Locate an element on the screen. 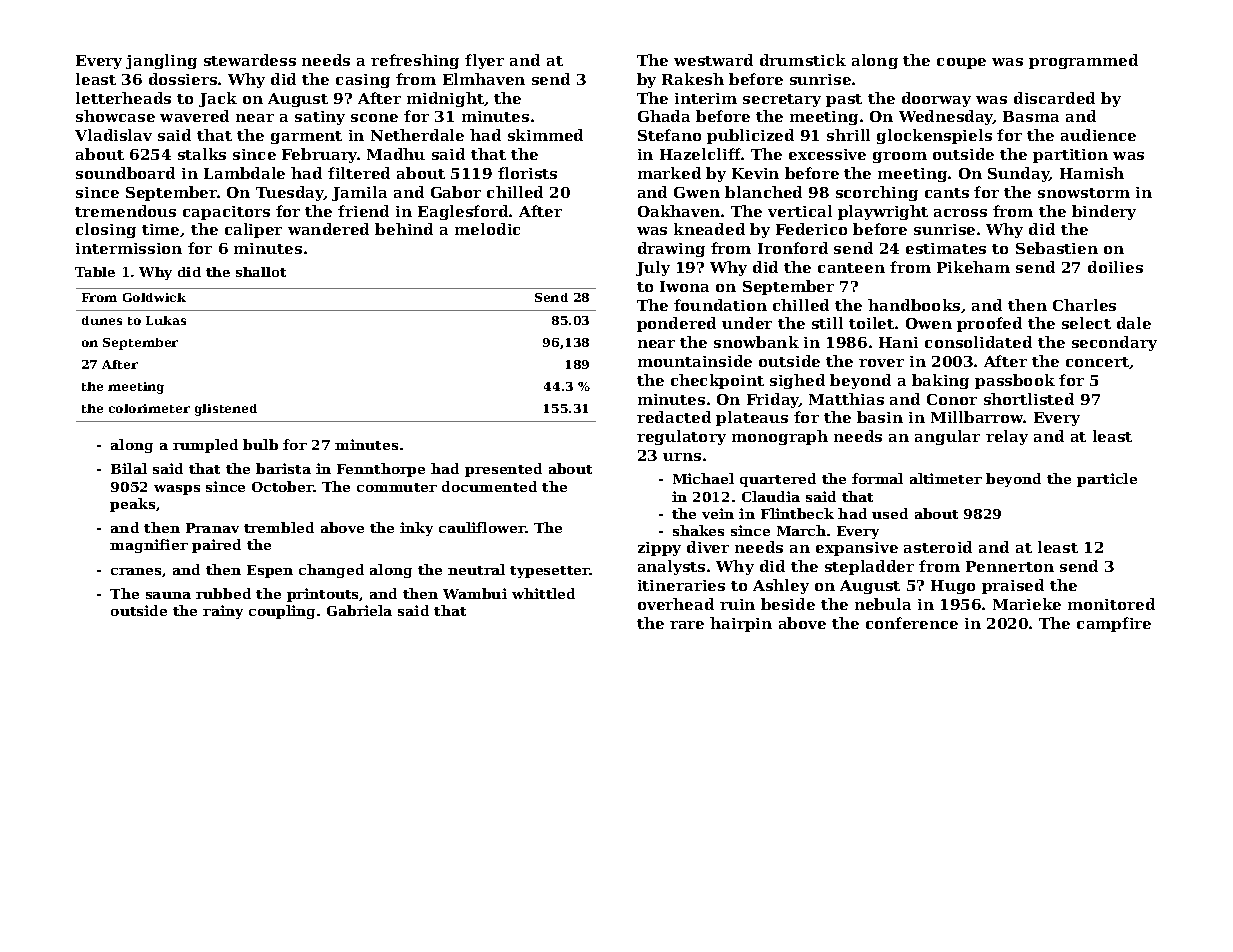 This screenshot has height=952, width=1233. glistened is located at coordinates (226, 410).
